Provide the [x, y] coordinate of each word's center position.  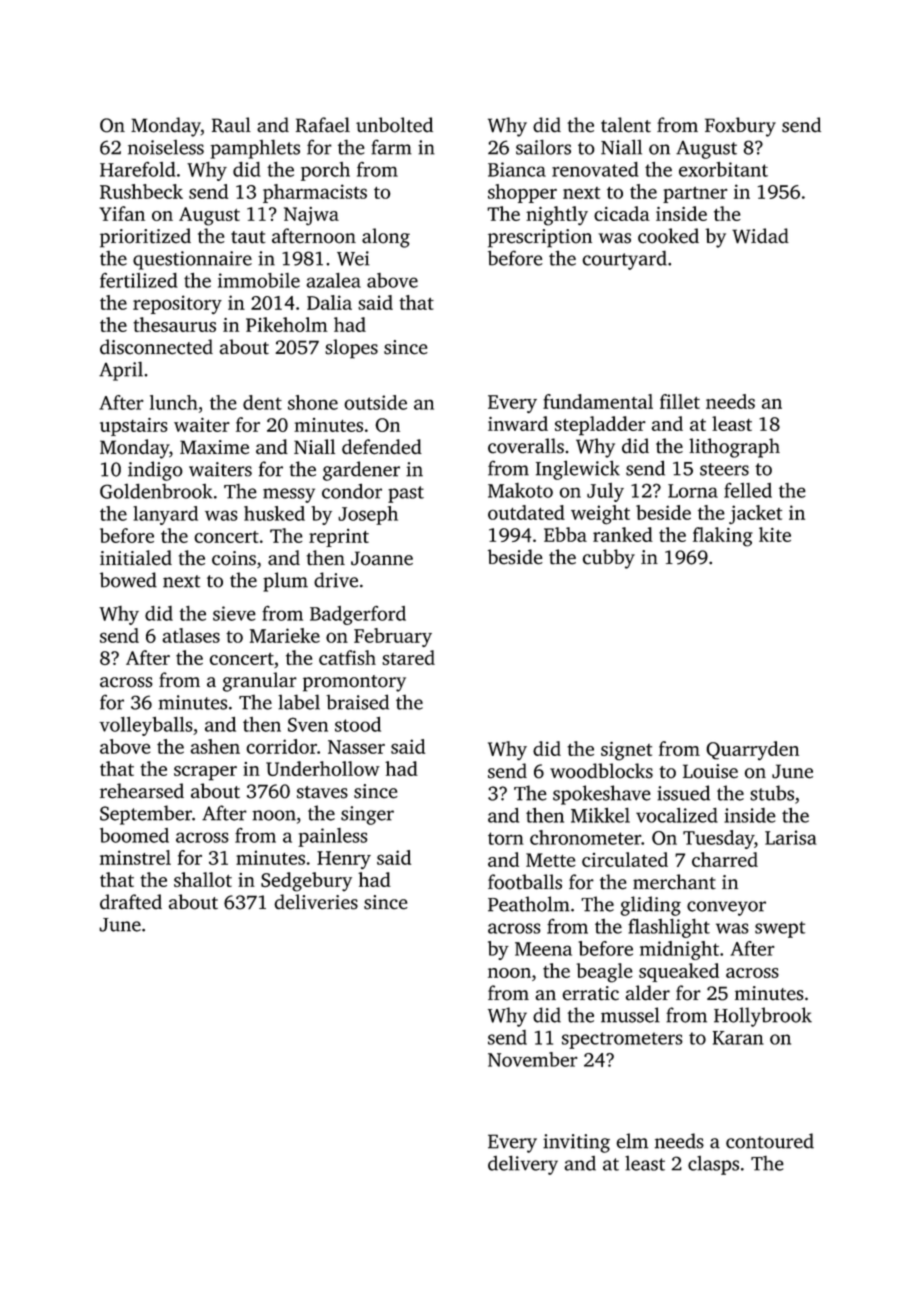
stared [408, 657]
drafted [131, 902]
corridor [281, 746]
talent [626, 125]
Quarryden [752, 750]
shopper [522, 193]
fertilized [139, 280]
